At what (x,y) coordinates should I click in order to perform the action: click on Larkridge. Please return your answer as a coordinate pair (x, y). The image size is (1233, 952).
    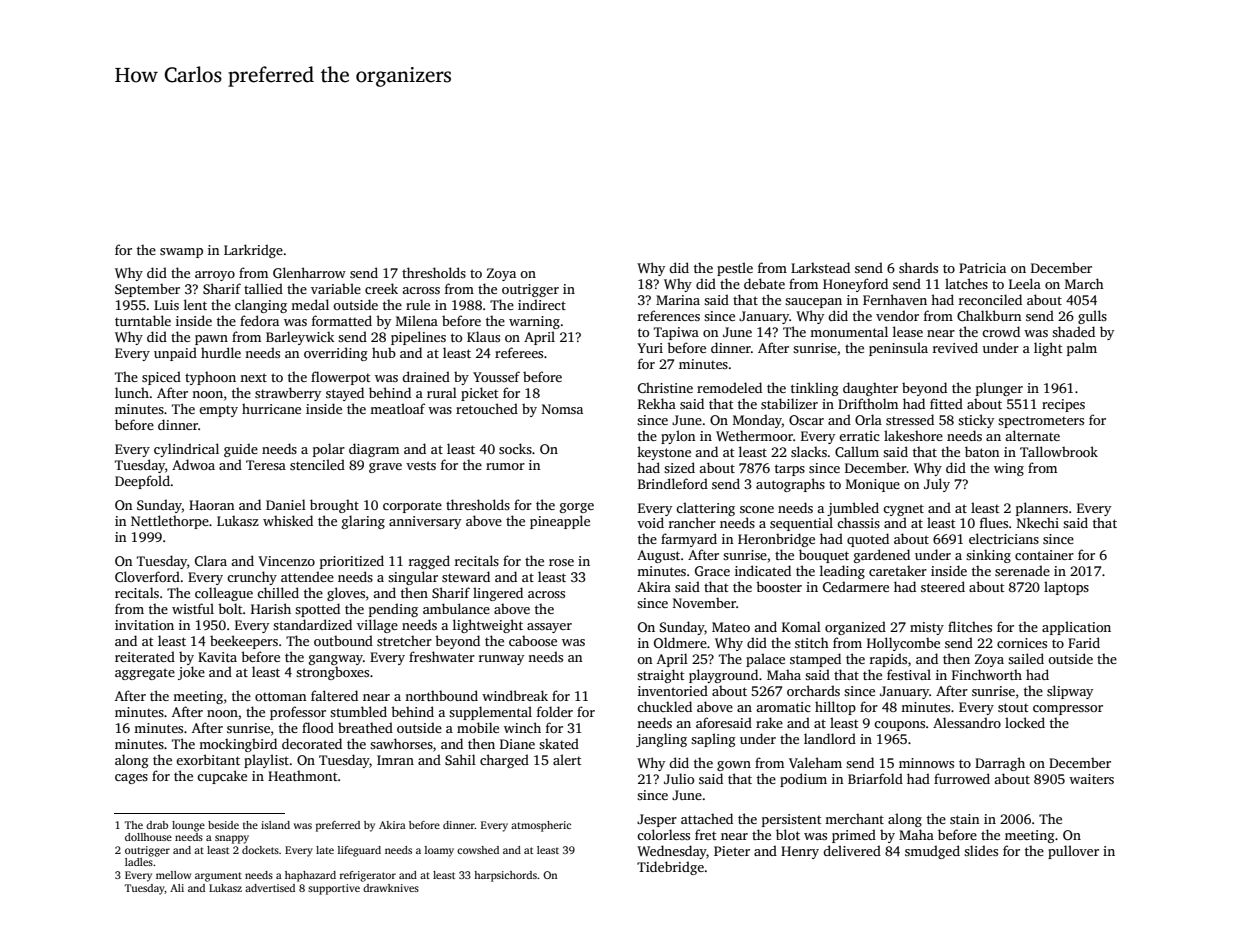
    Looking at the image, I should click on (253, 251).
